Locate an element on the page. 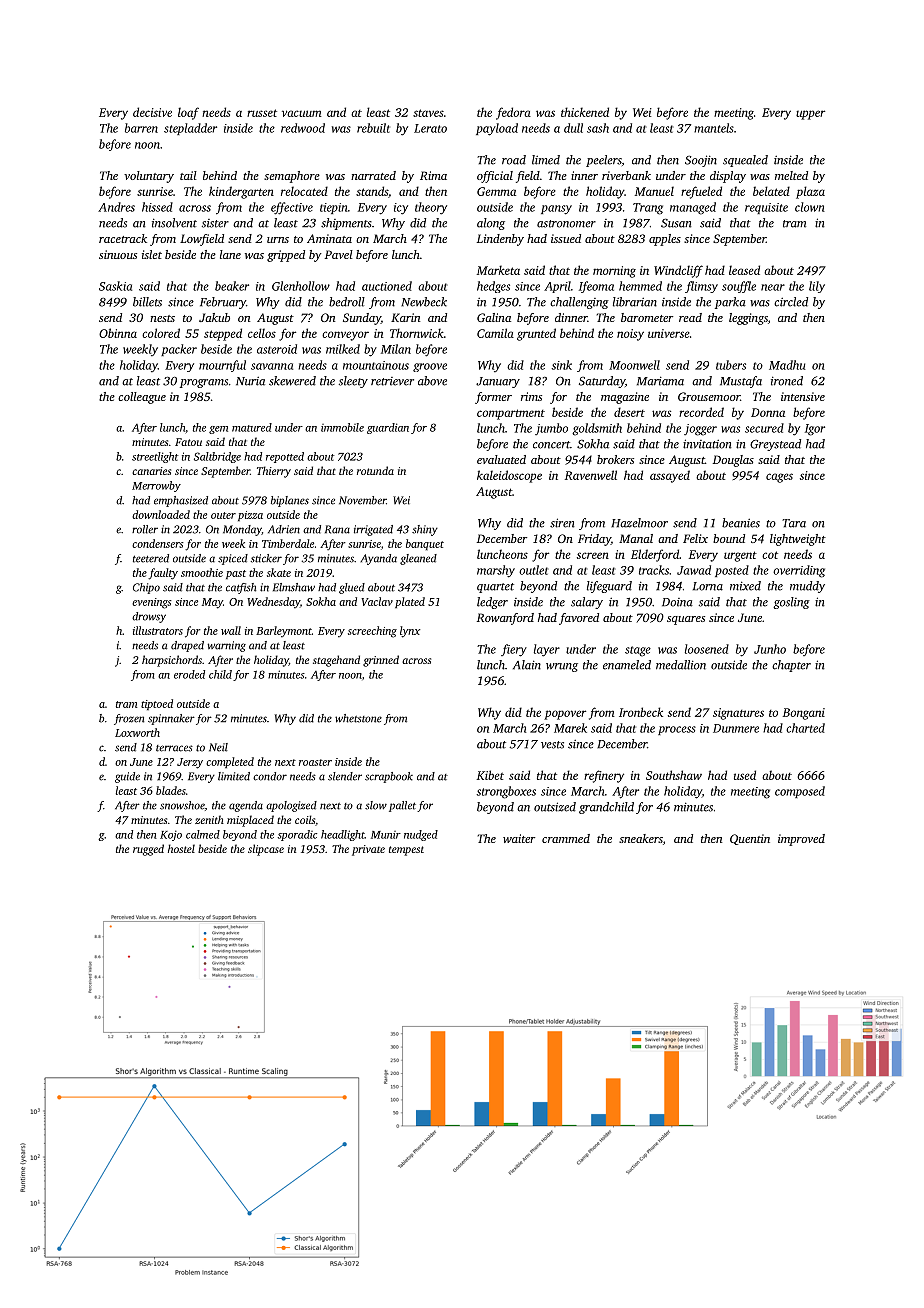 This page has height=1308, width=924. outer is located at coordinates (223, 515).
